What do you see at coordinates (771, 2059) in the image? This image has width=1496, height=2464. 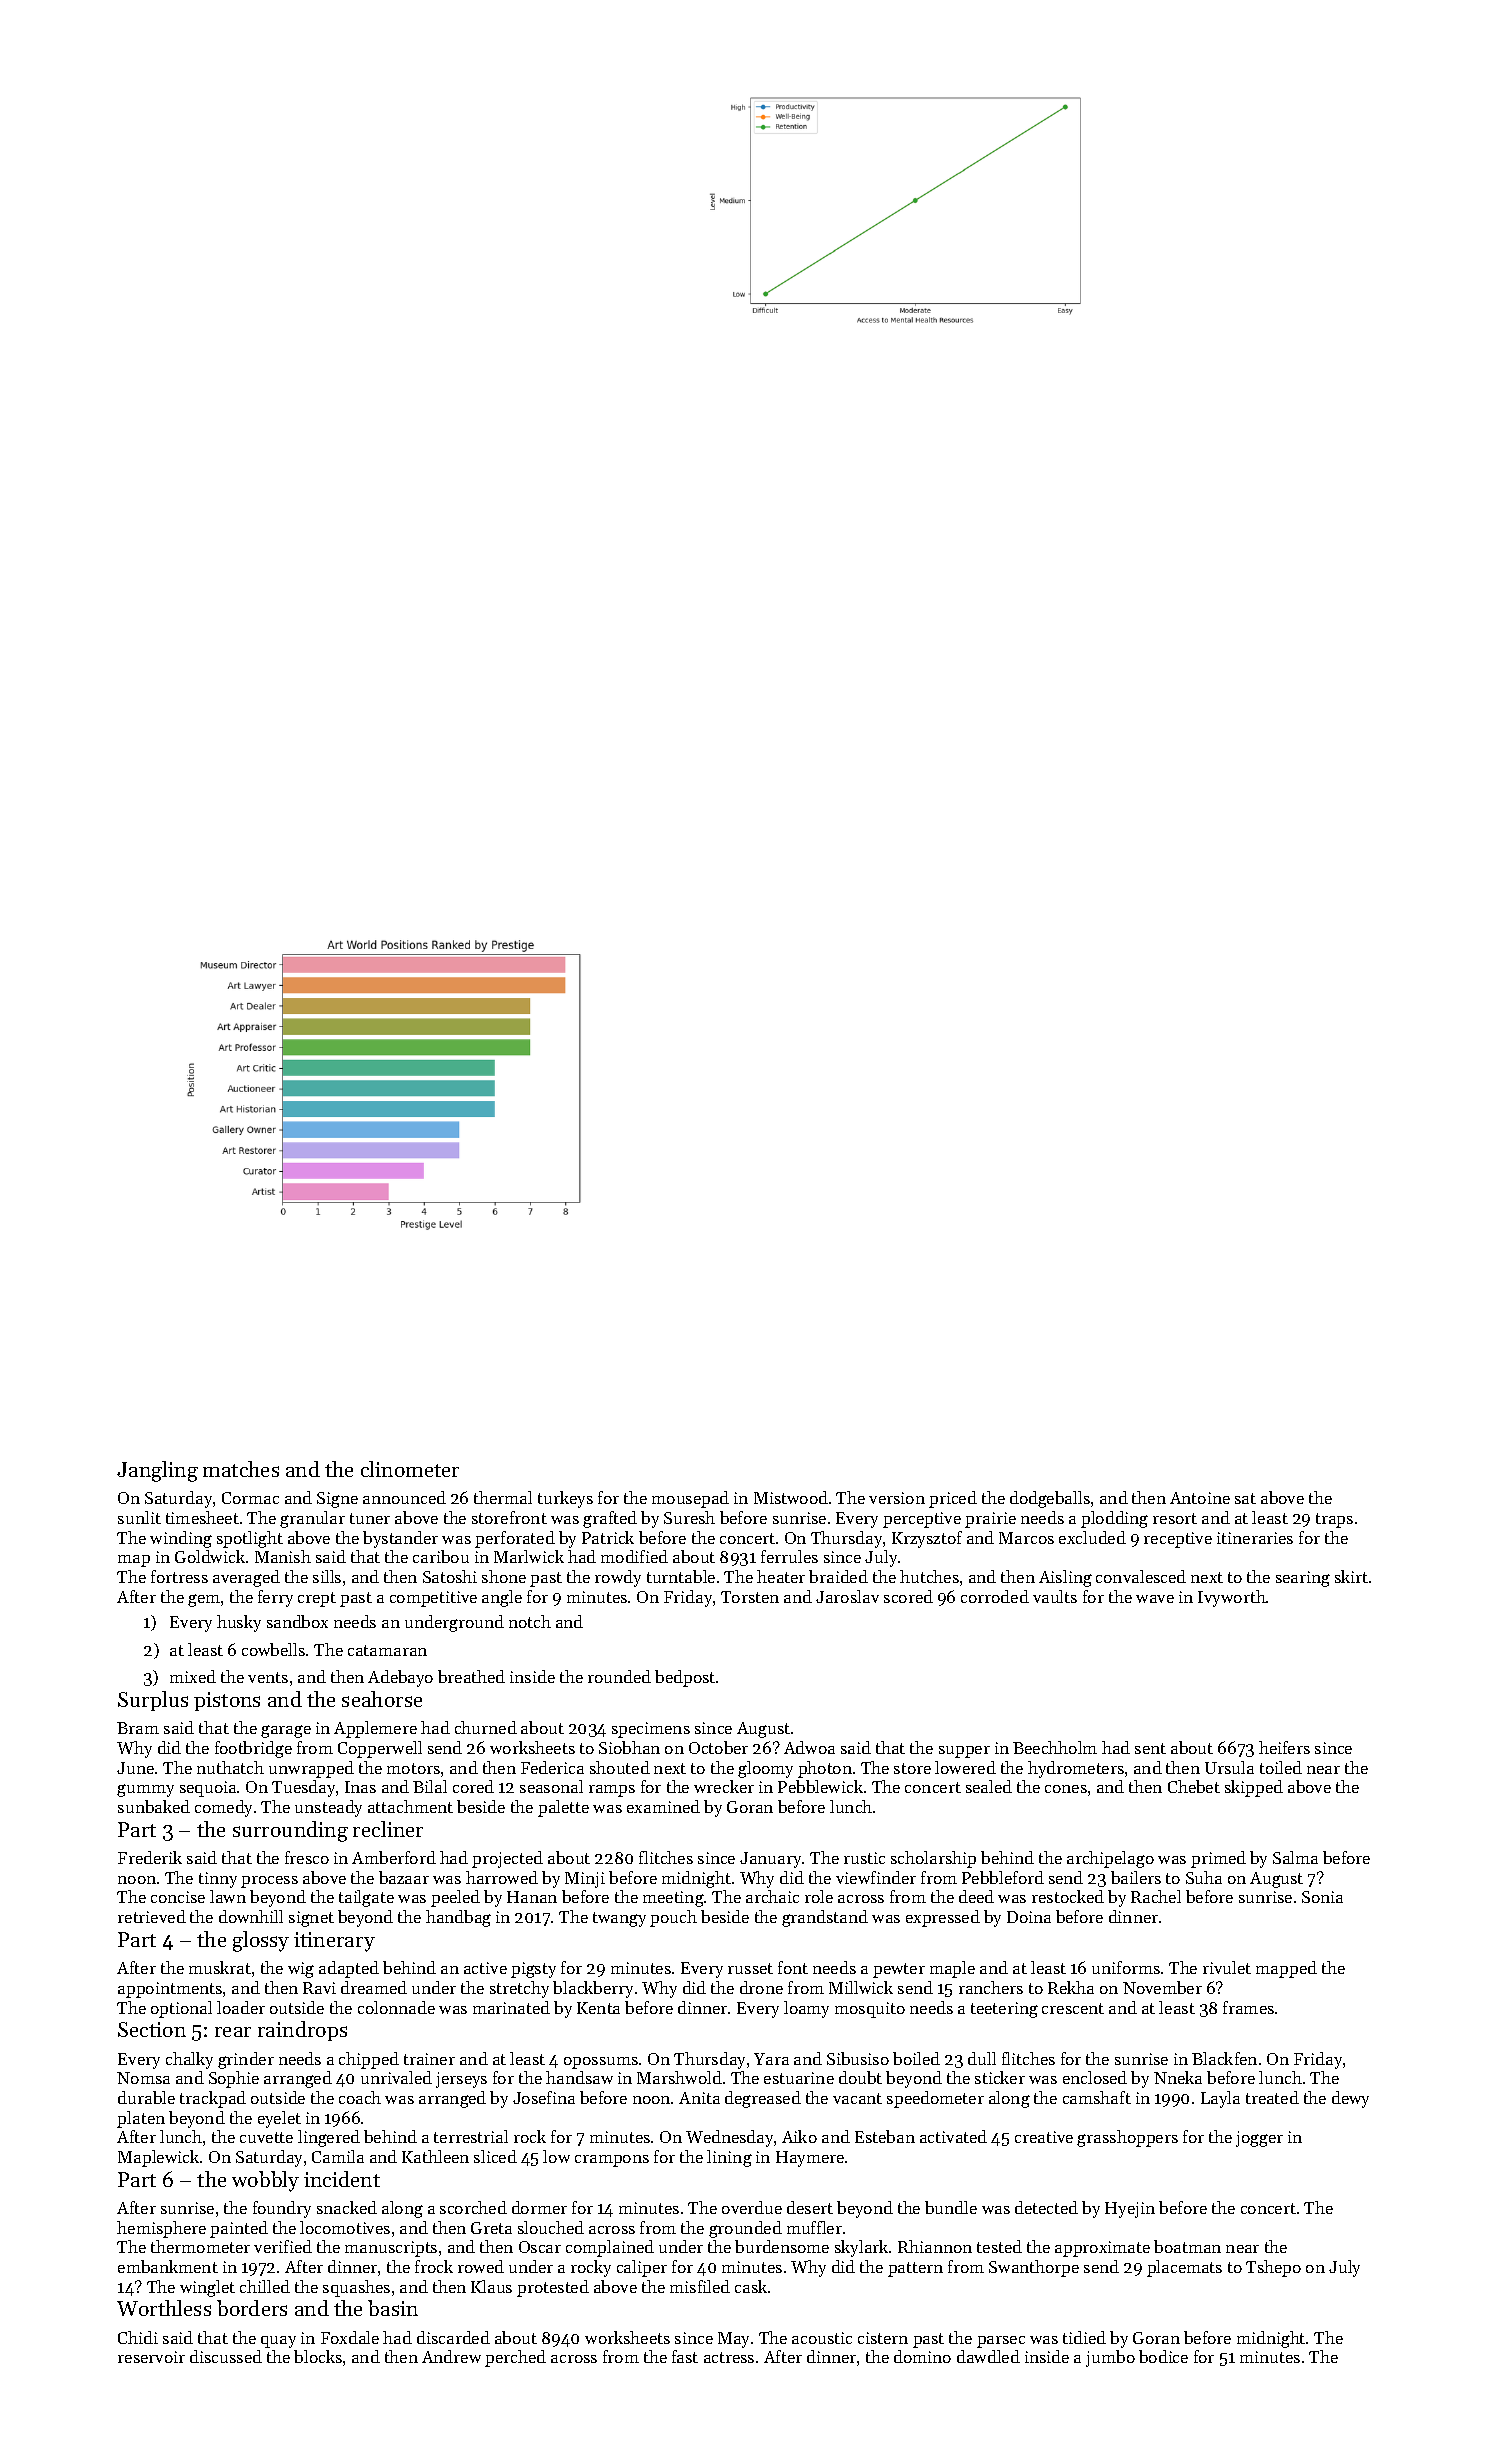 I see `Yara` at bounding box center [771, 2059].
